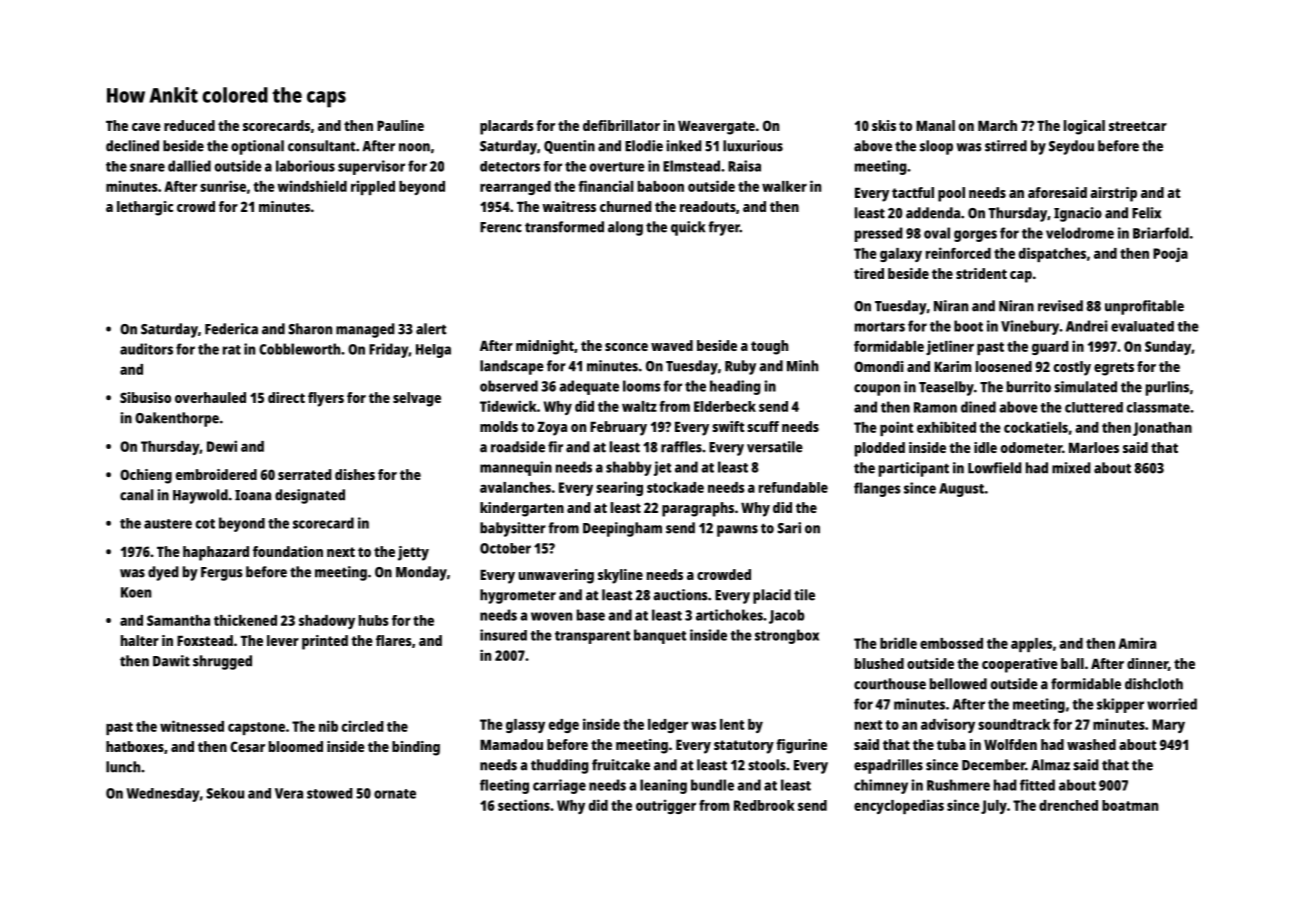  What do you see at coordinates (968, 326) in the screenshot?
I see `boot` at bounding box center [968, 326].
